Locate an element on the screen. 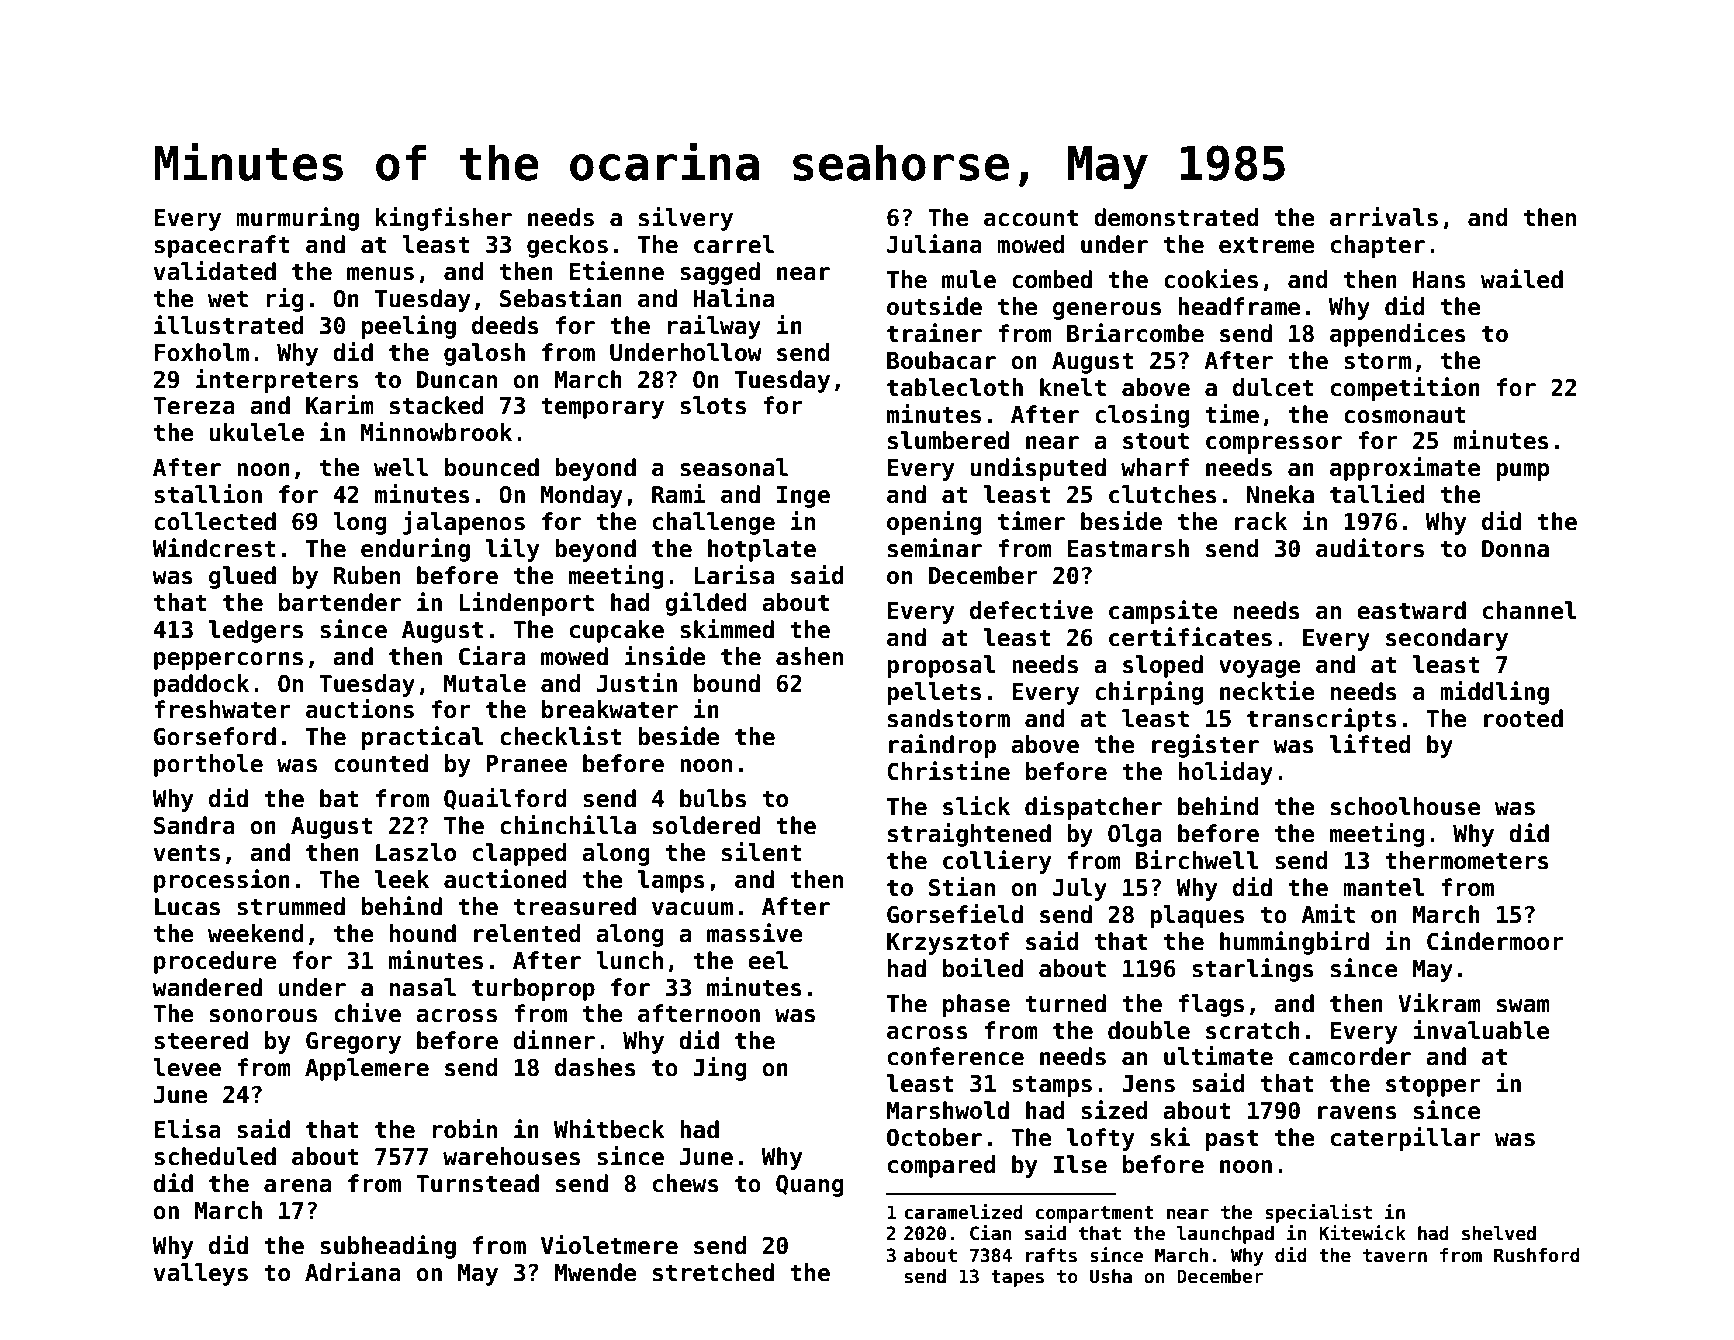 The width and height of the screenshot is (1734, 1340). double is located at coordinates (1149, 1030).
